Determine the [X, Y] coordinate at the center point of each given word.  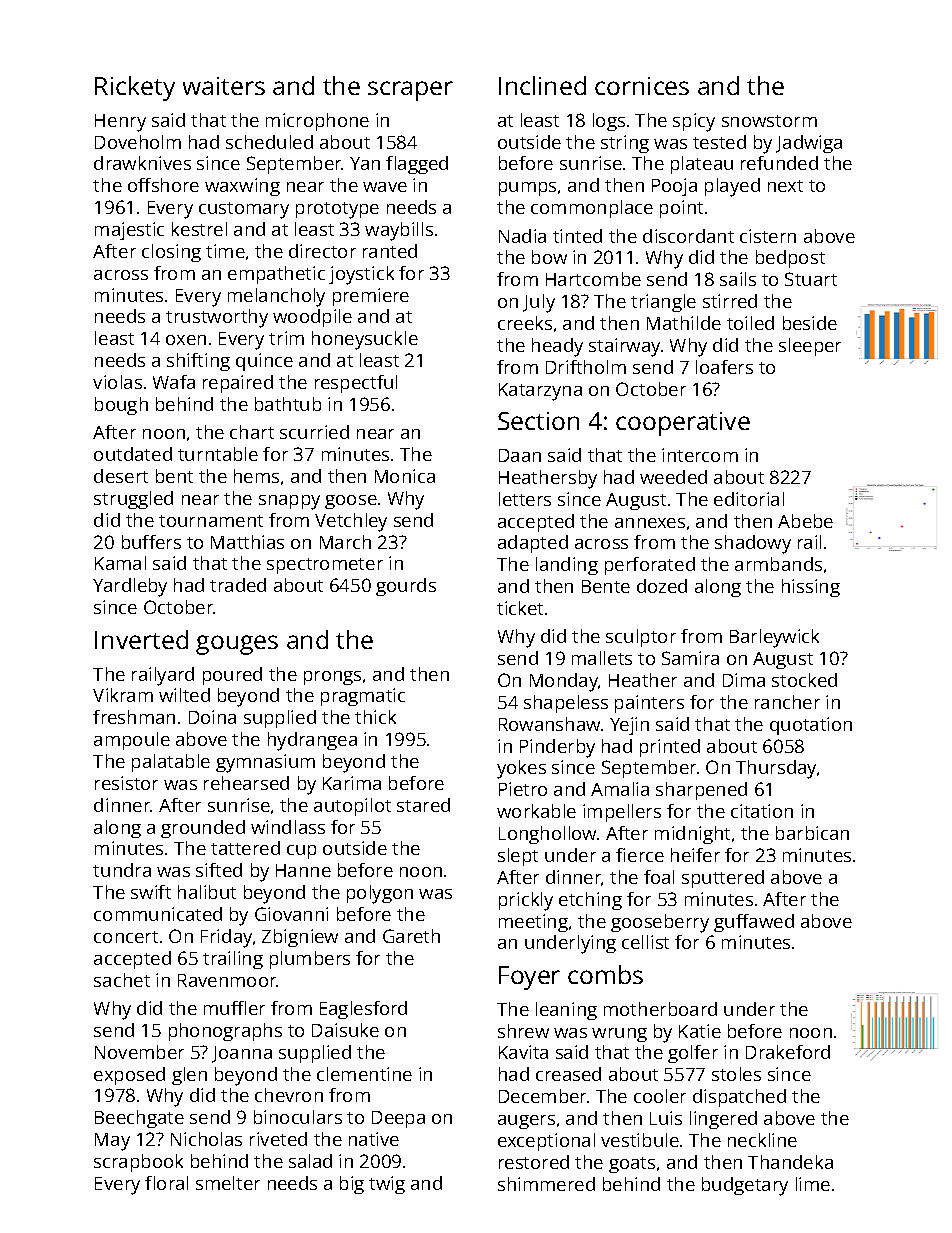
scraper [410, 91]
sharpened [701, 791]
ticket [520, 608]
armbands [778, 564]
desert [121, 476]
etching [590, 901]
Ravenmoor [227, 980]
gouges [237, 645]
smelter [228, 1183]
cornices [642, 86]
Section [538, 421]
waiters [224, 86]
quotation [811, 726]
